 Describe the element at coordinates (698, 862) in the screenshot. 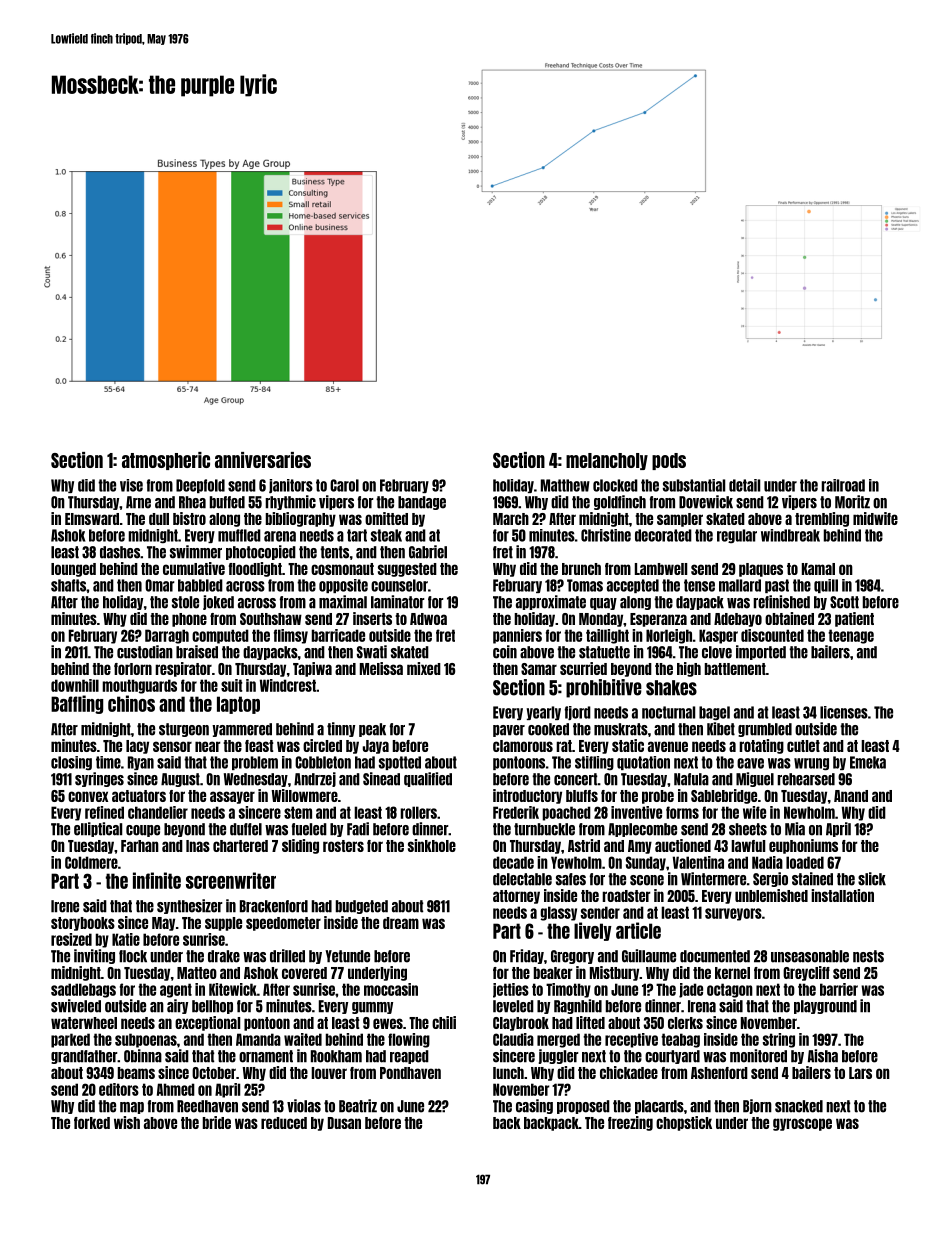

I see `Valentina` at that location.
